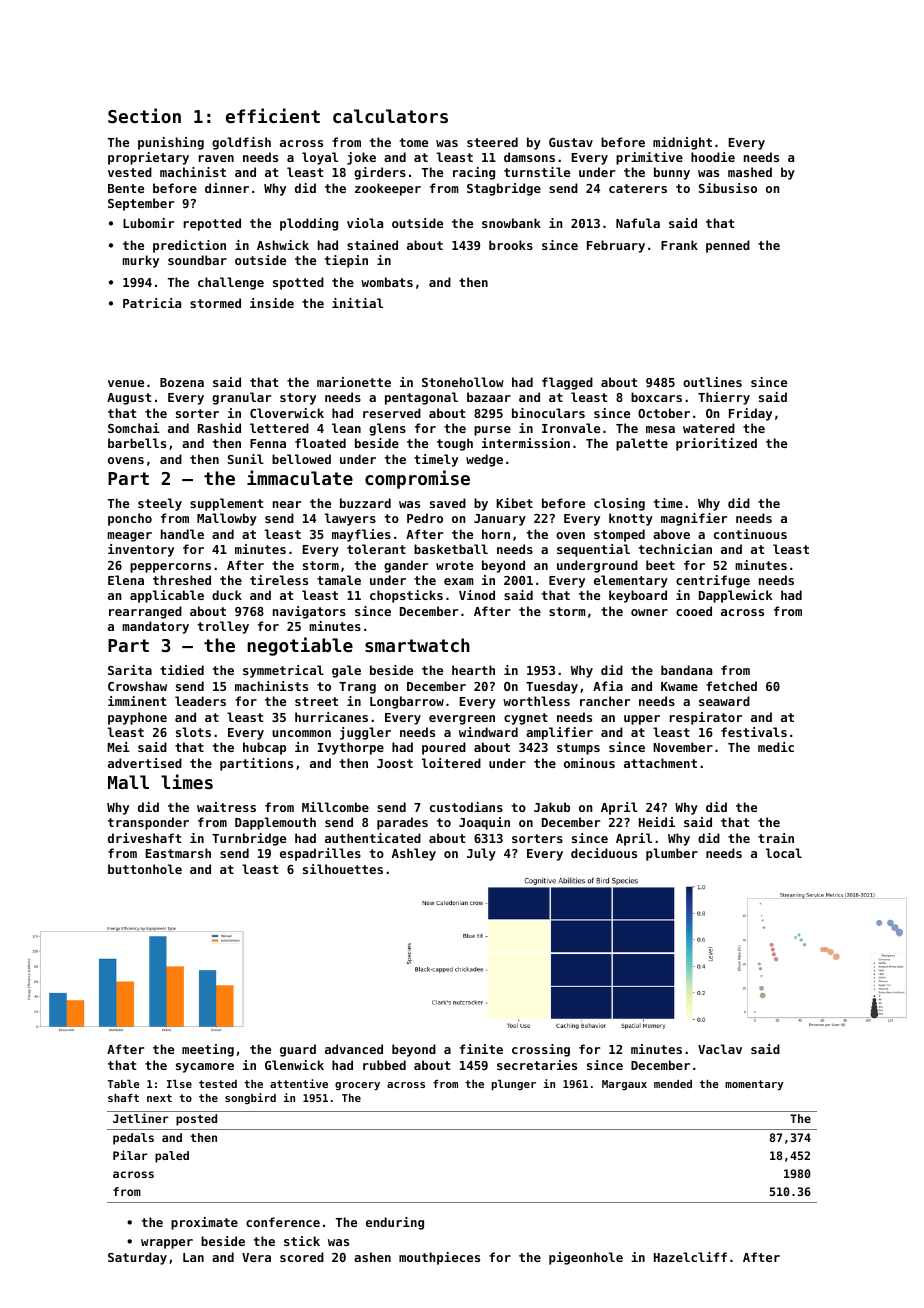 This document has height=1308, width=924. What do you see at coordinates (484, 823) in the document?
I see `Joaquin` at bounding box center [484, 823].
